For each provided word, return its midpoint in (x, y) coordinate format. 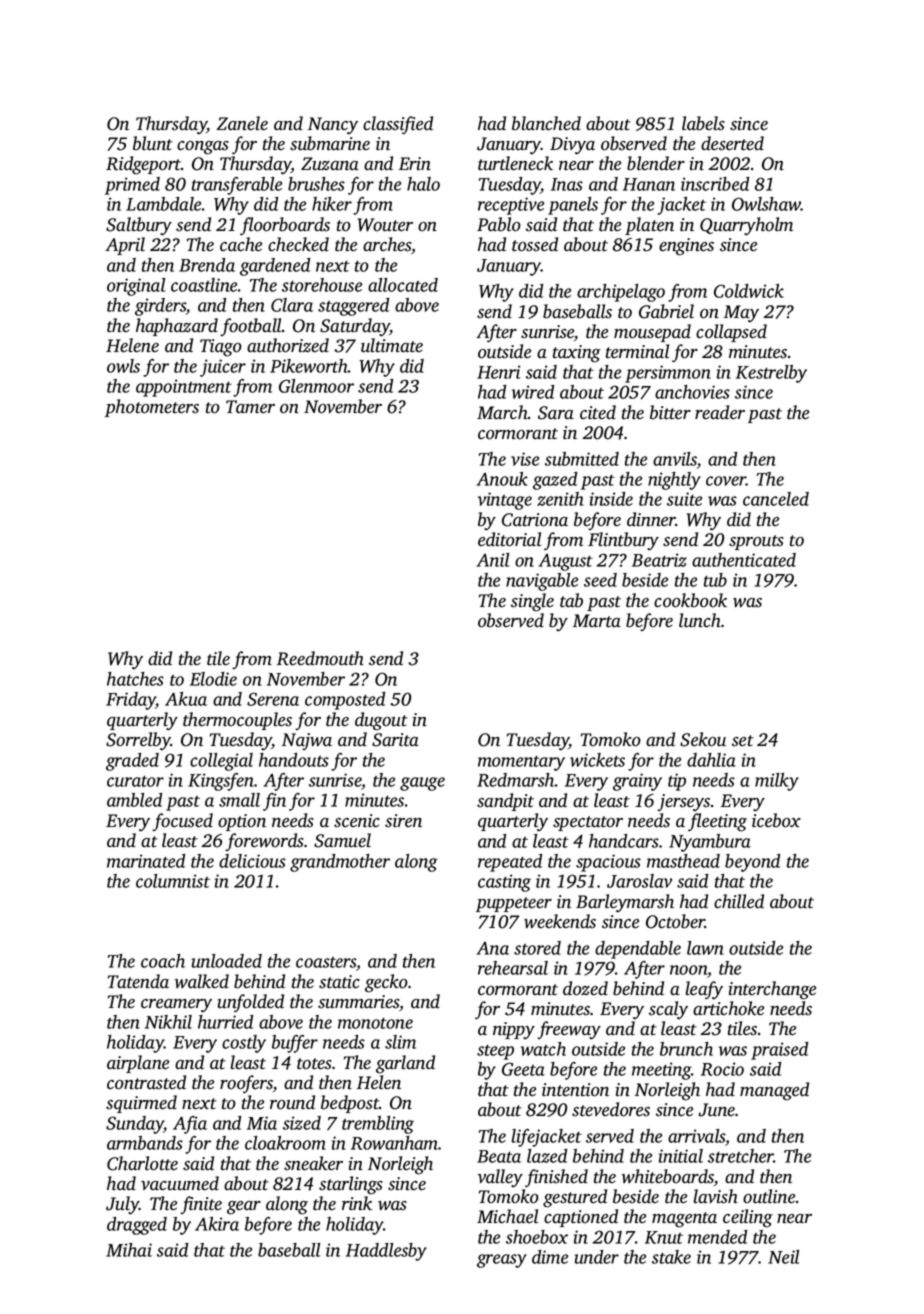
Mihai (129, 1250)
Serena (273, 699)
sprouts (756, 542)
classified (398, 125)
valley (500, 1178)
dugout (381, 721)
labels (703, 123)
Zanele (242, 123)
